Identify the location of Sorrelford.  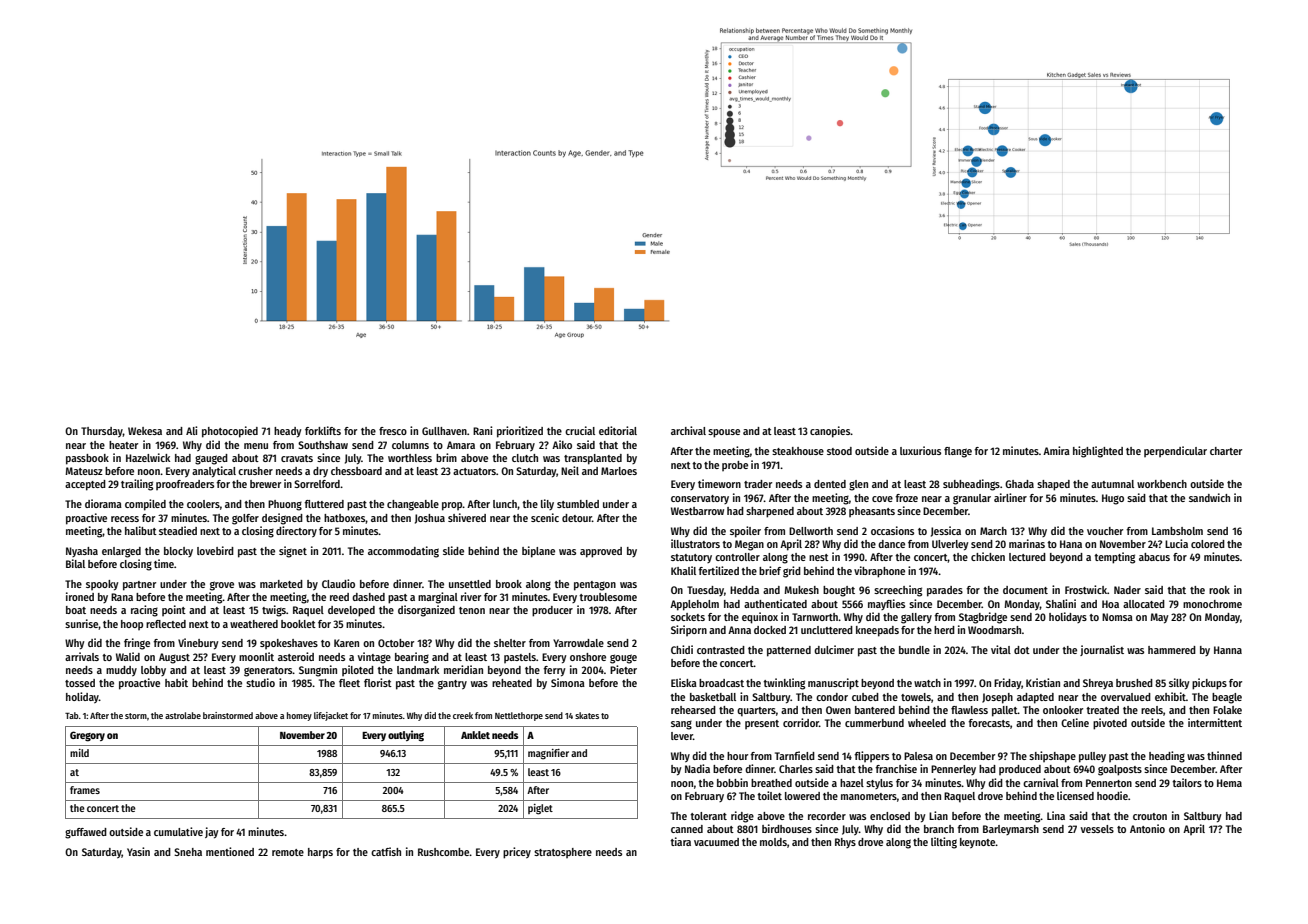
(317, 484).
